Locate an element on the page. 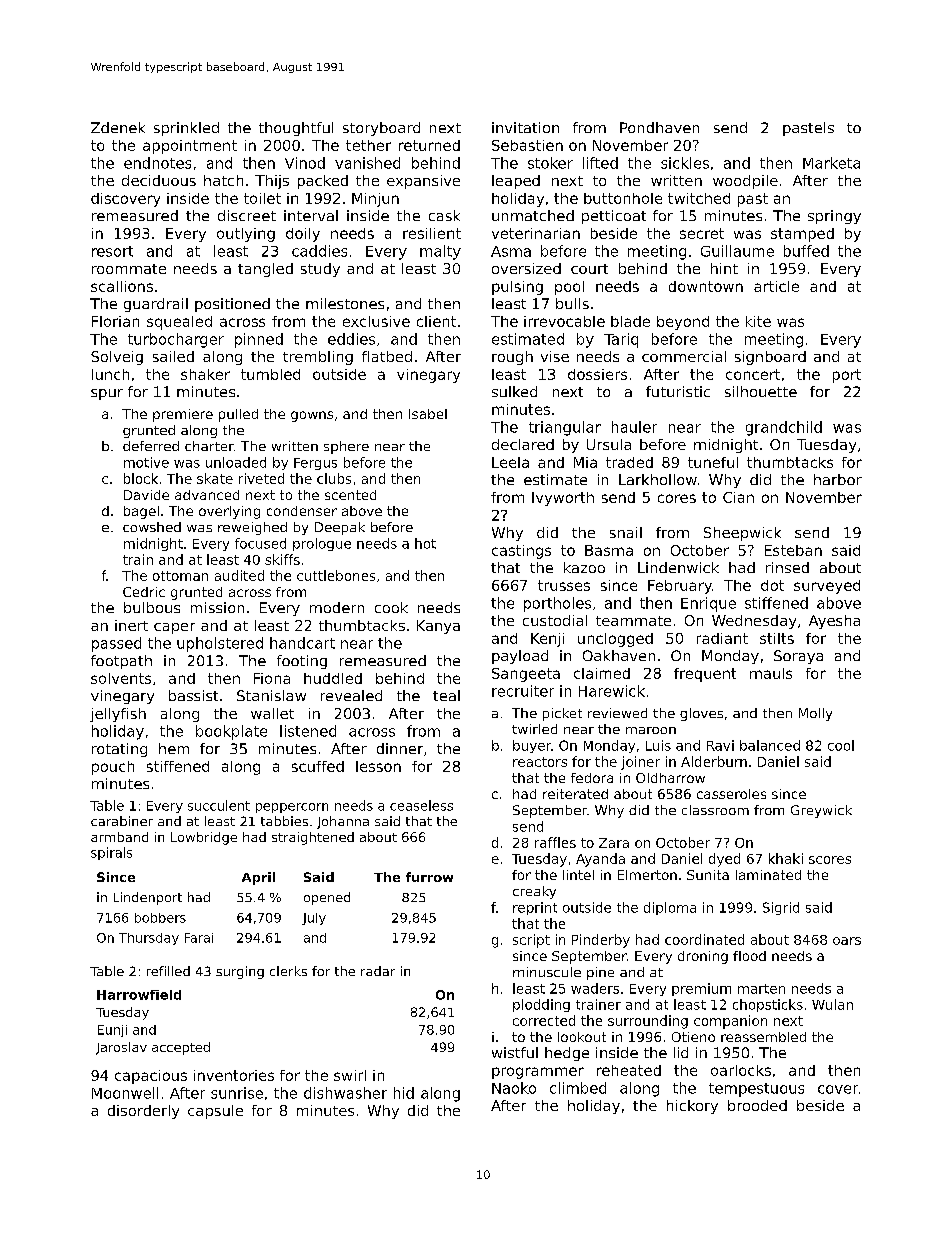 The image size is (952, 1233). shaker is located at coordinates (205, 374).
